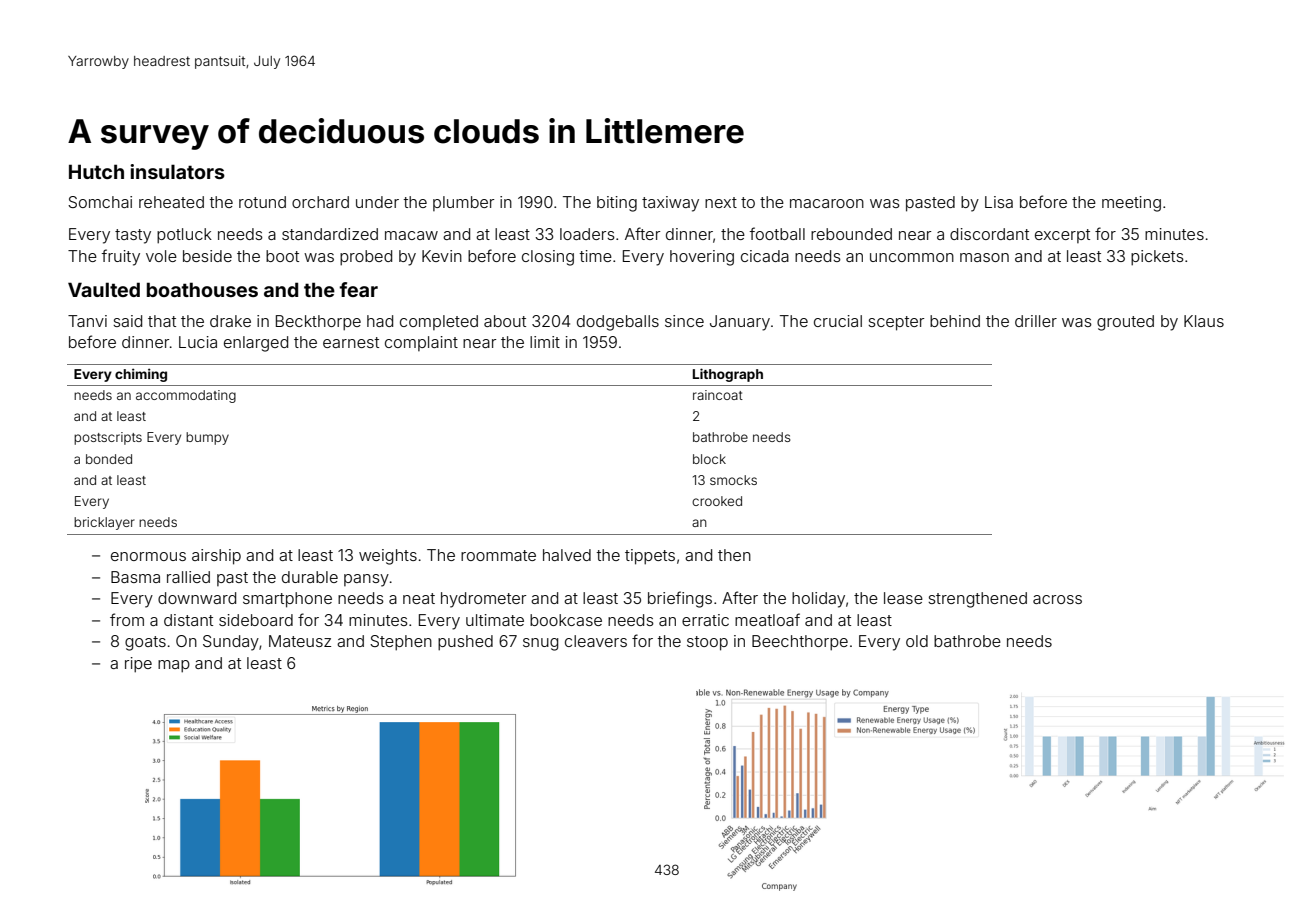 The width and height of the screenshot is (1308, 924). What do you see at coordinates (177, 171) in the screenshot?
I see `insulators` at bounding box center [177, 171].
